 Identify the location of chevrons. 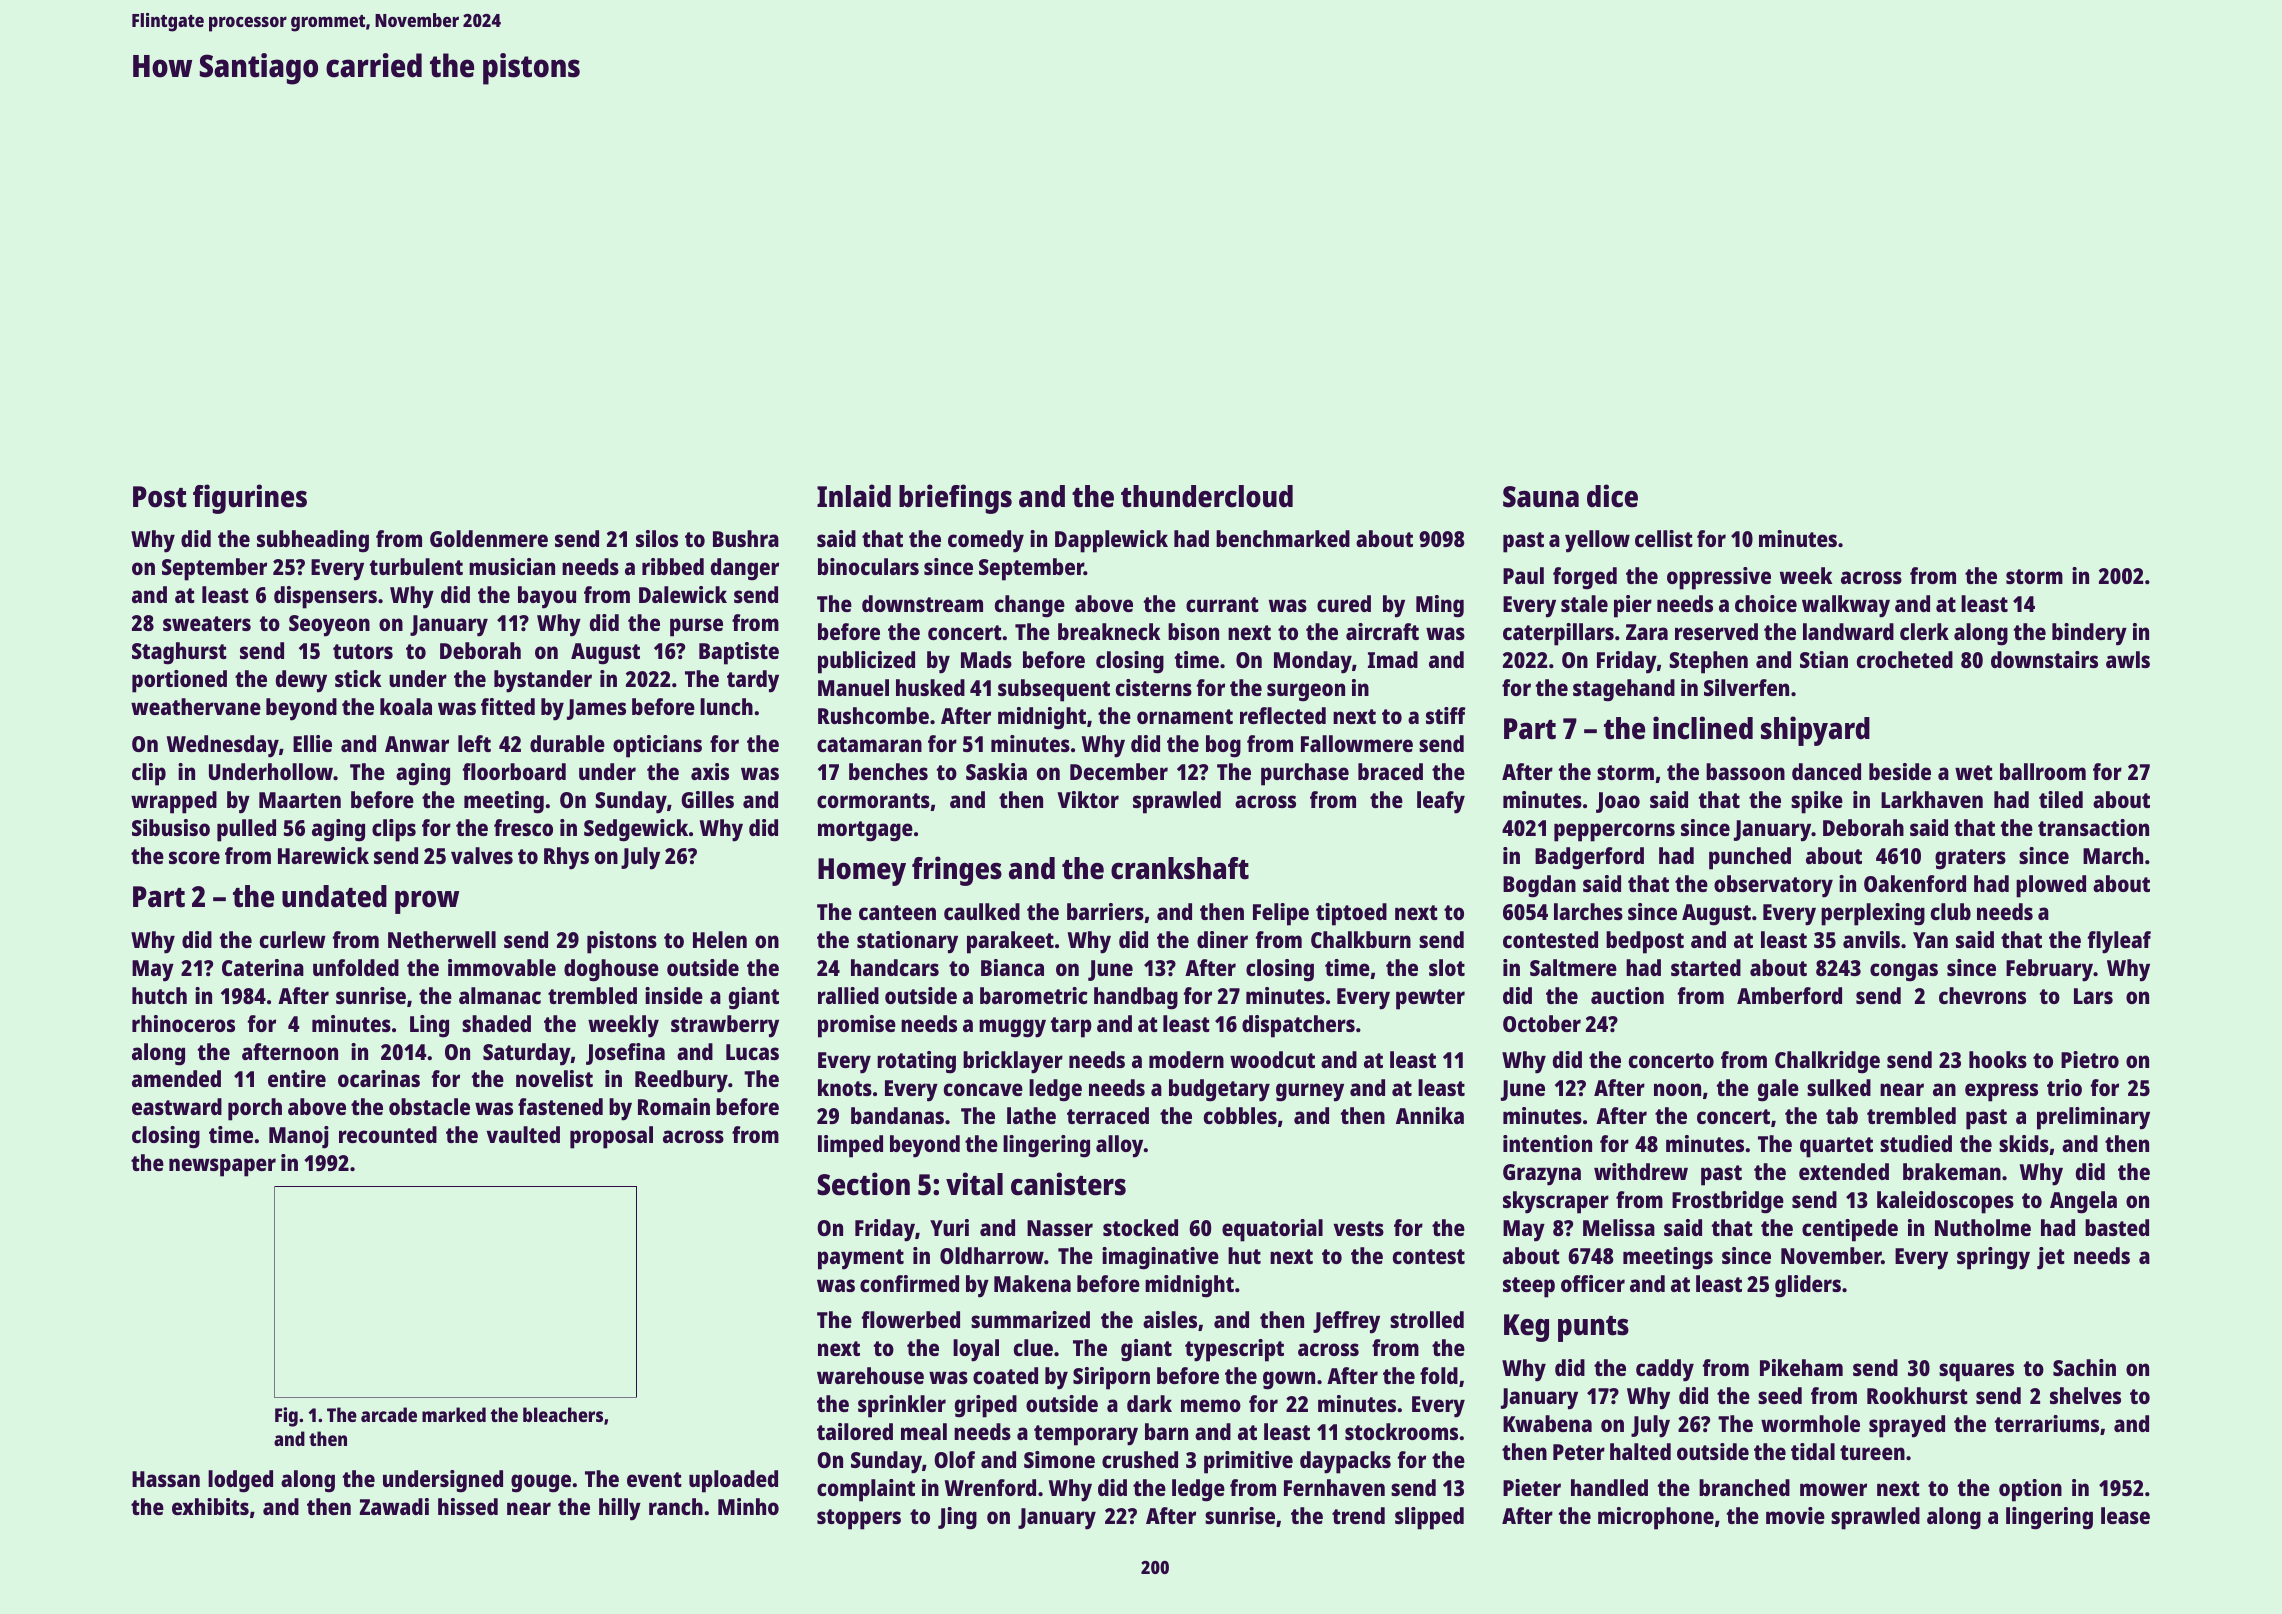
(1982, 995).
